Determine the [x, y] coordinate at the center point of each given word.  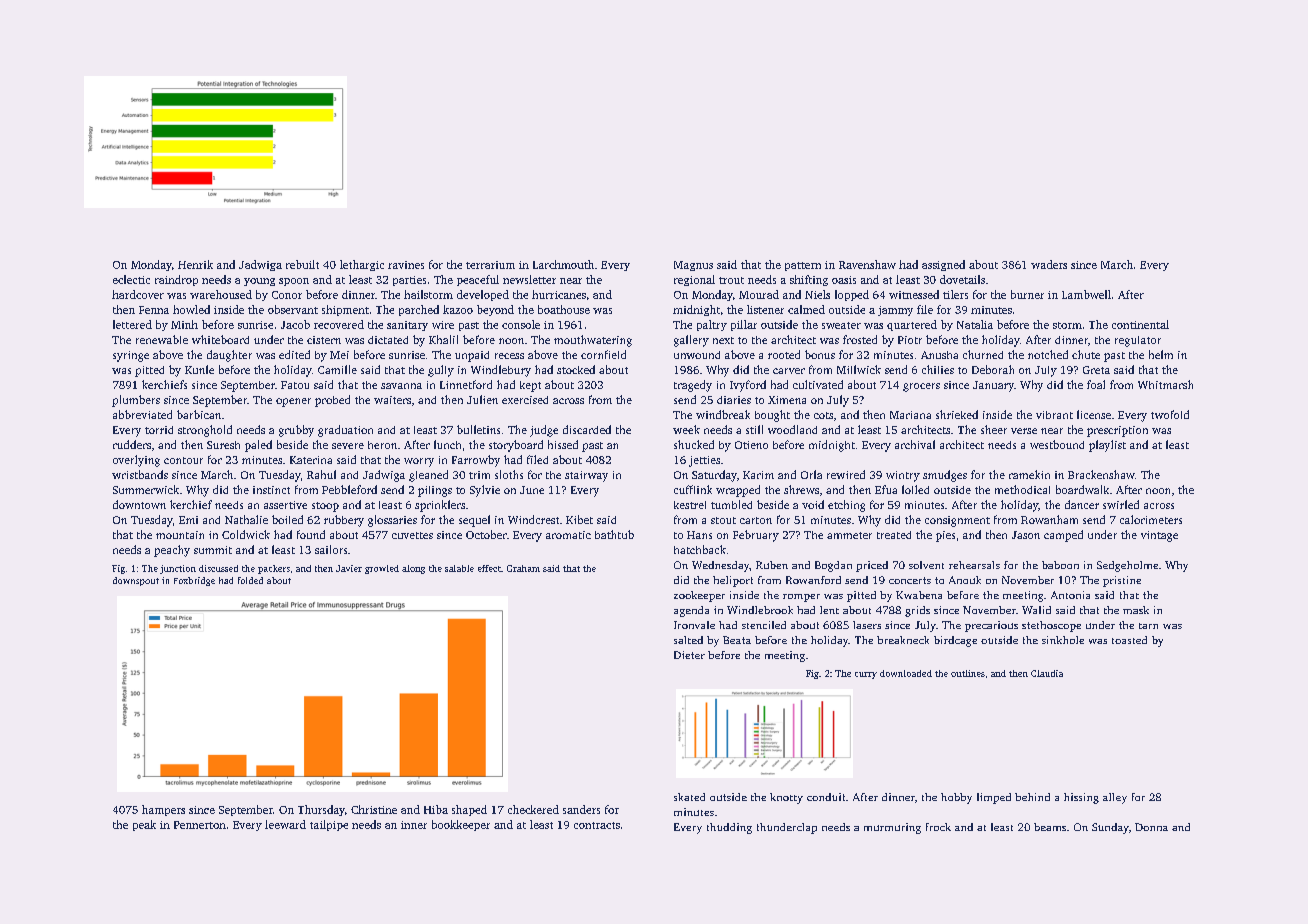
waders [1049, 264]
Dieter [689, 655]
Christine [374, 809]
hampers [163, 810]
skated [689, 797]
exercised [525, 400]
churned [983, 354]
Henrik [195, 264]
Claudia [1047, 673]
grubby [296, 431]
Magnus [693, 266]
